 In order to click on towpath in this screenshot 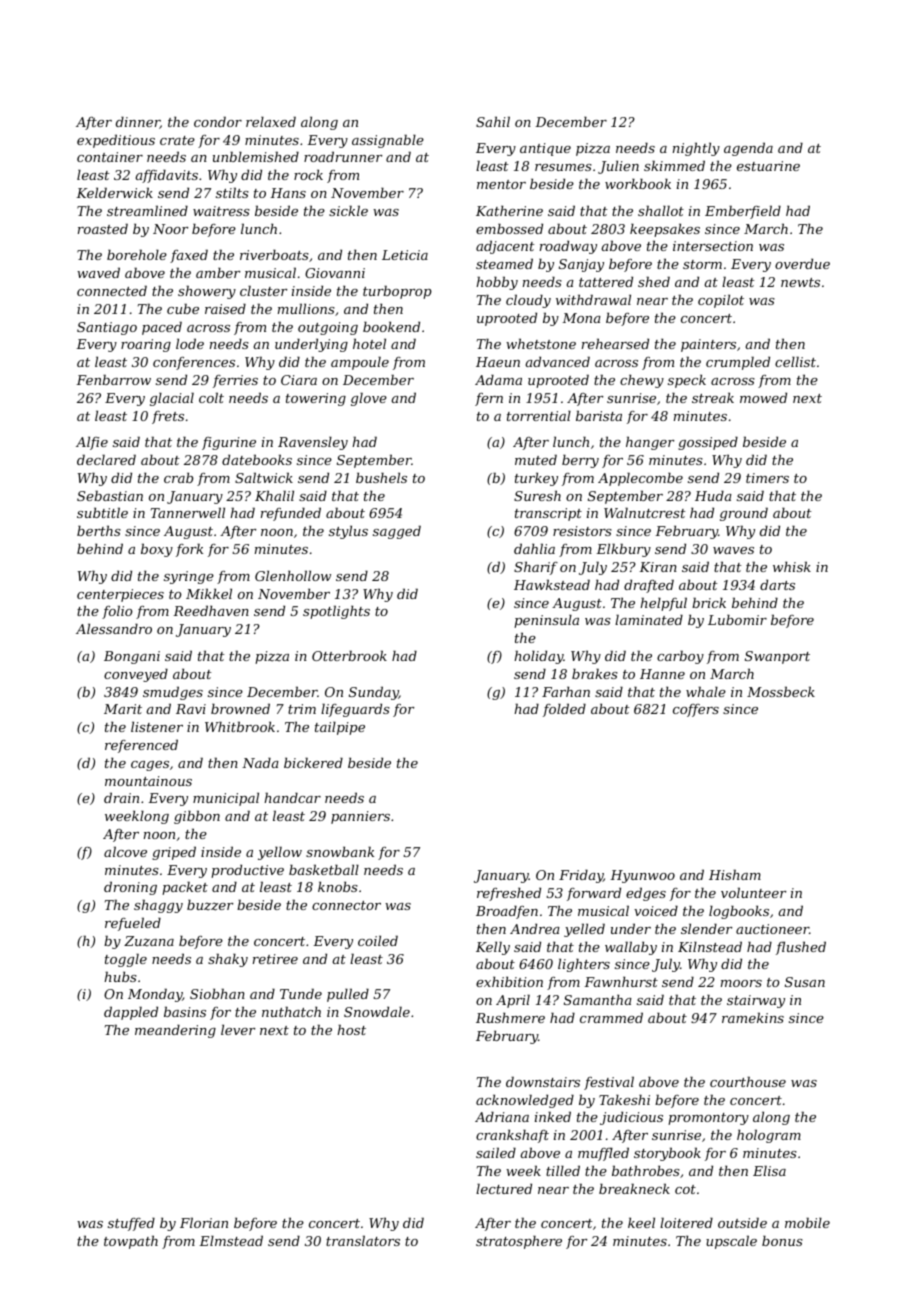, I will do `click(131, 1242)`.
